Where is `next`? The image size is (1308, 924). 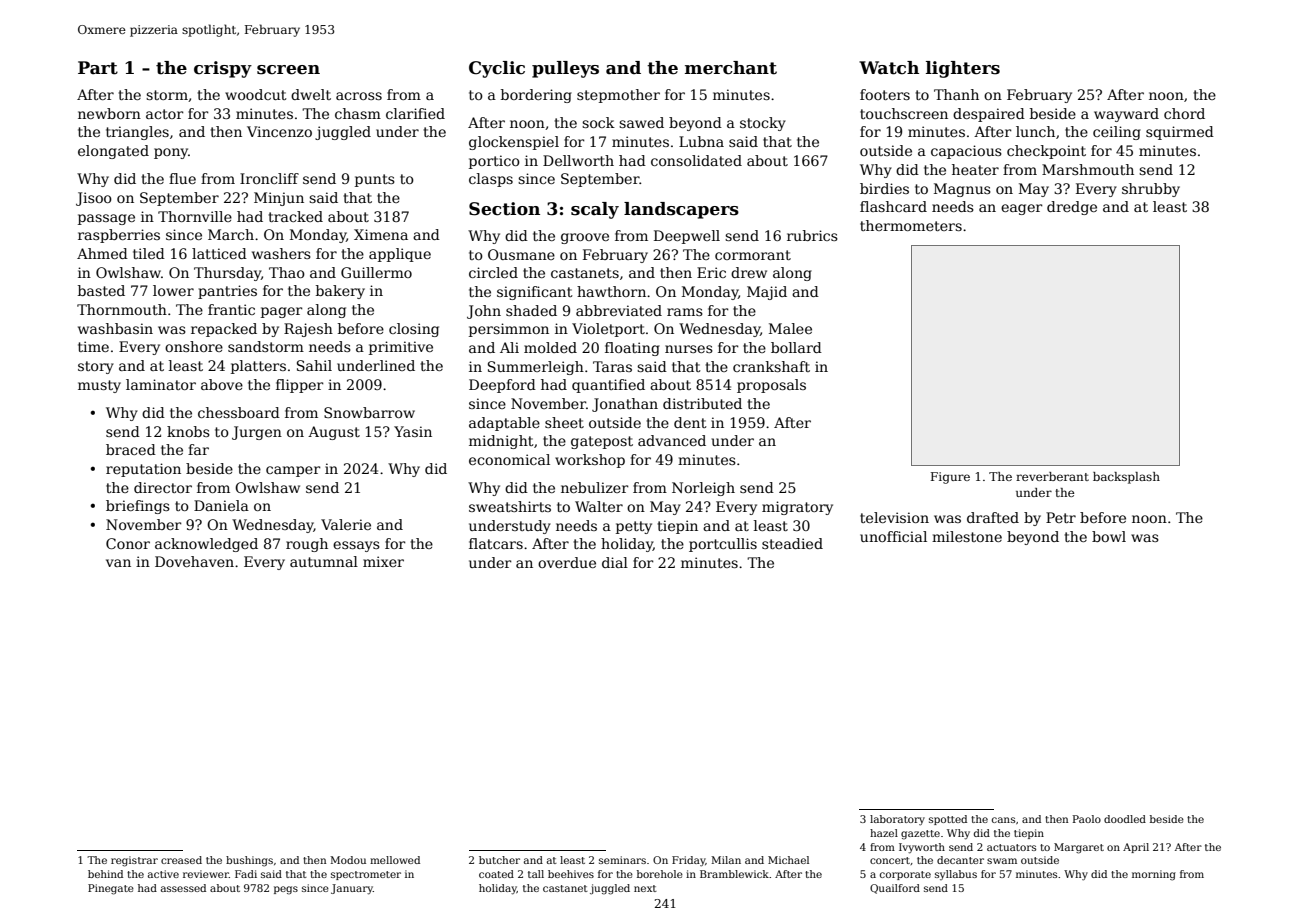
next is located at coordinates (645, 888).
